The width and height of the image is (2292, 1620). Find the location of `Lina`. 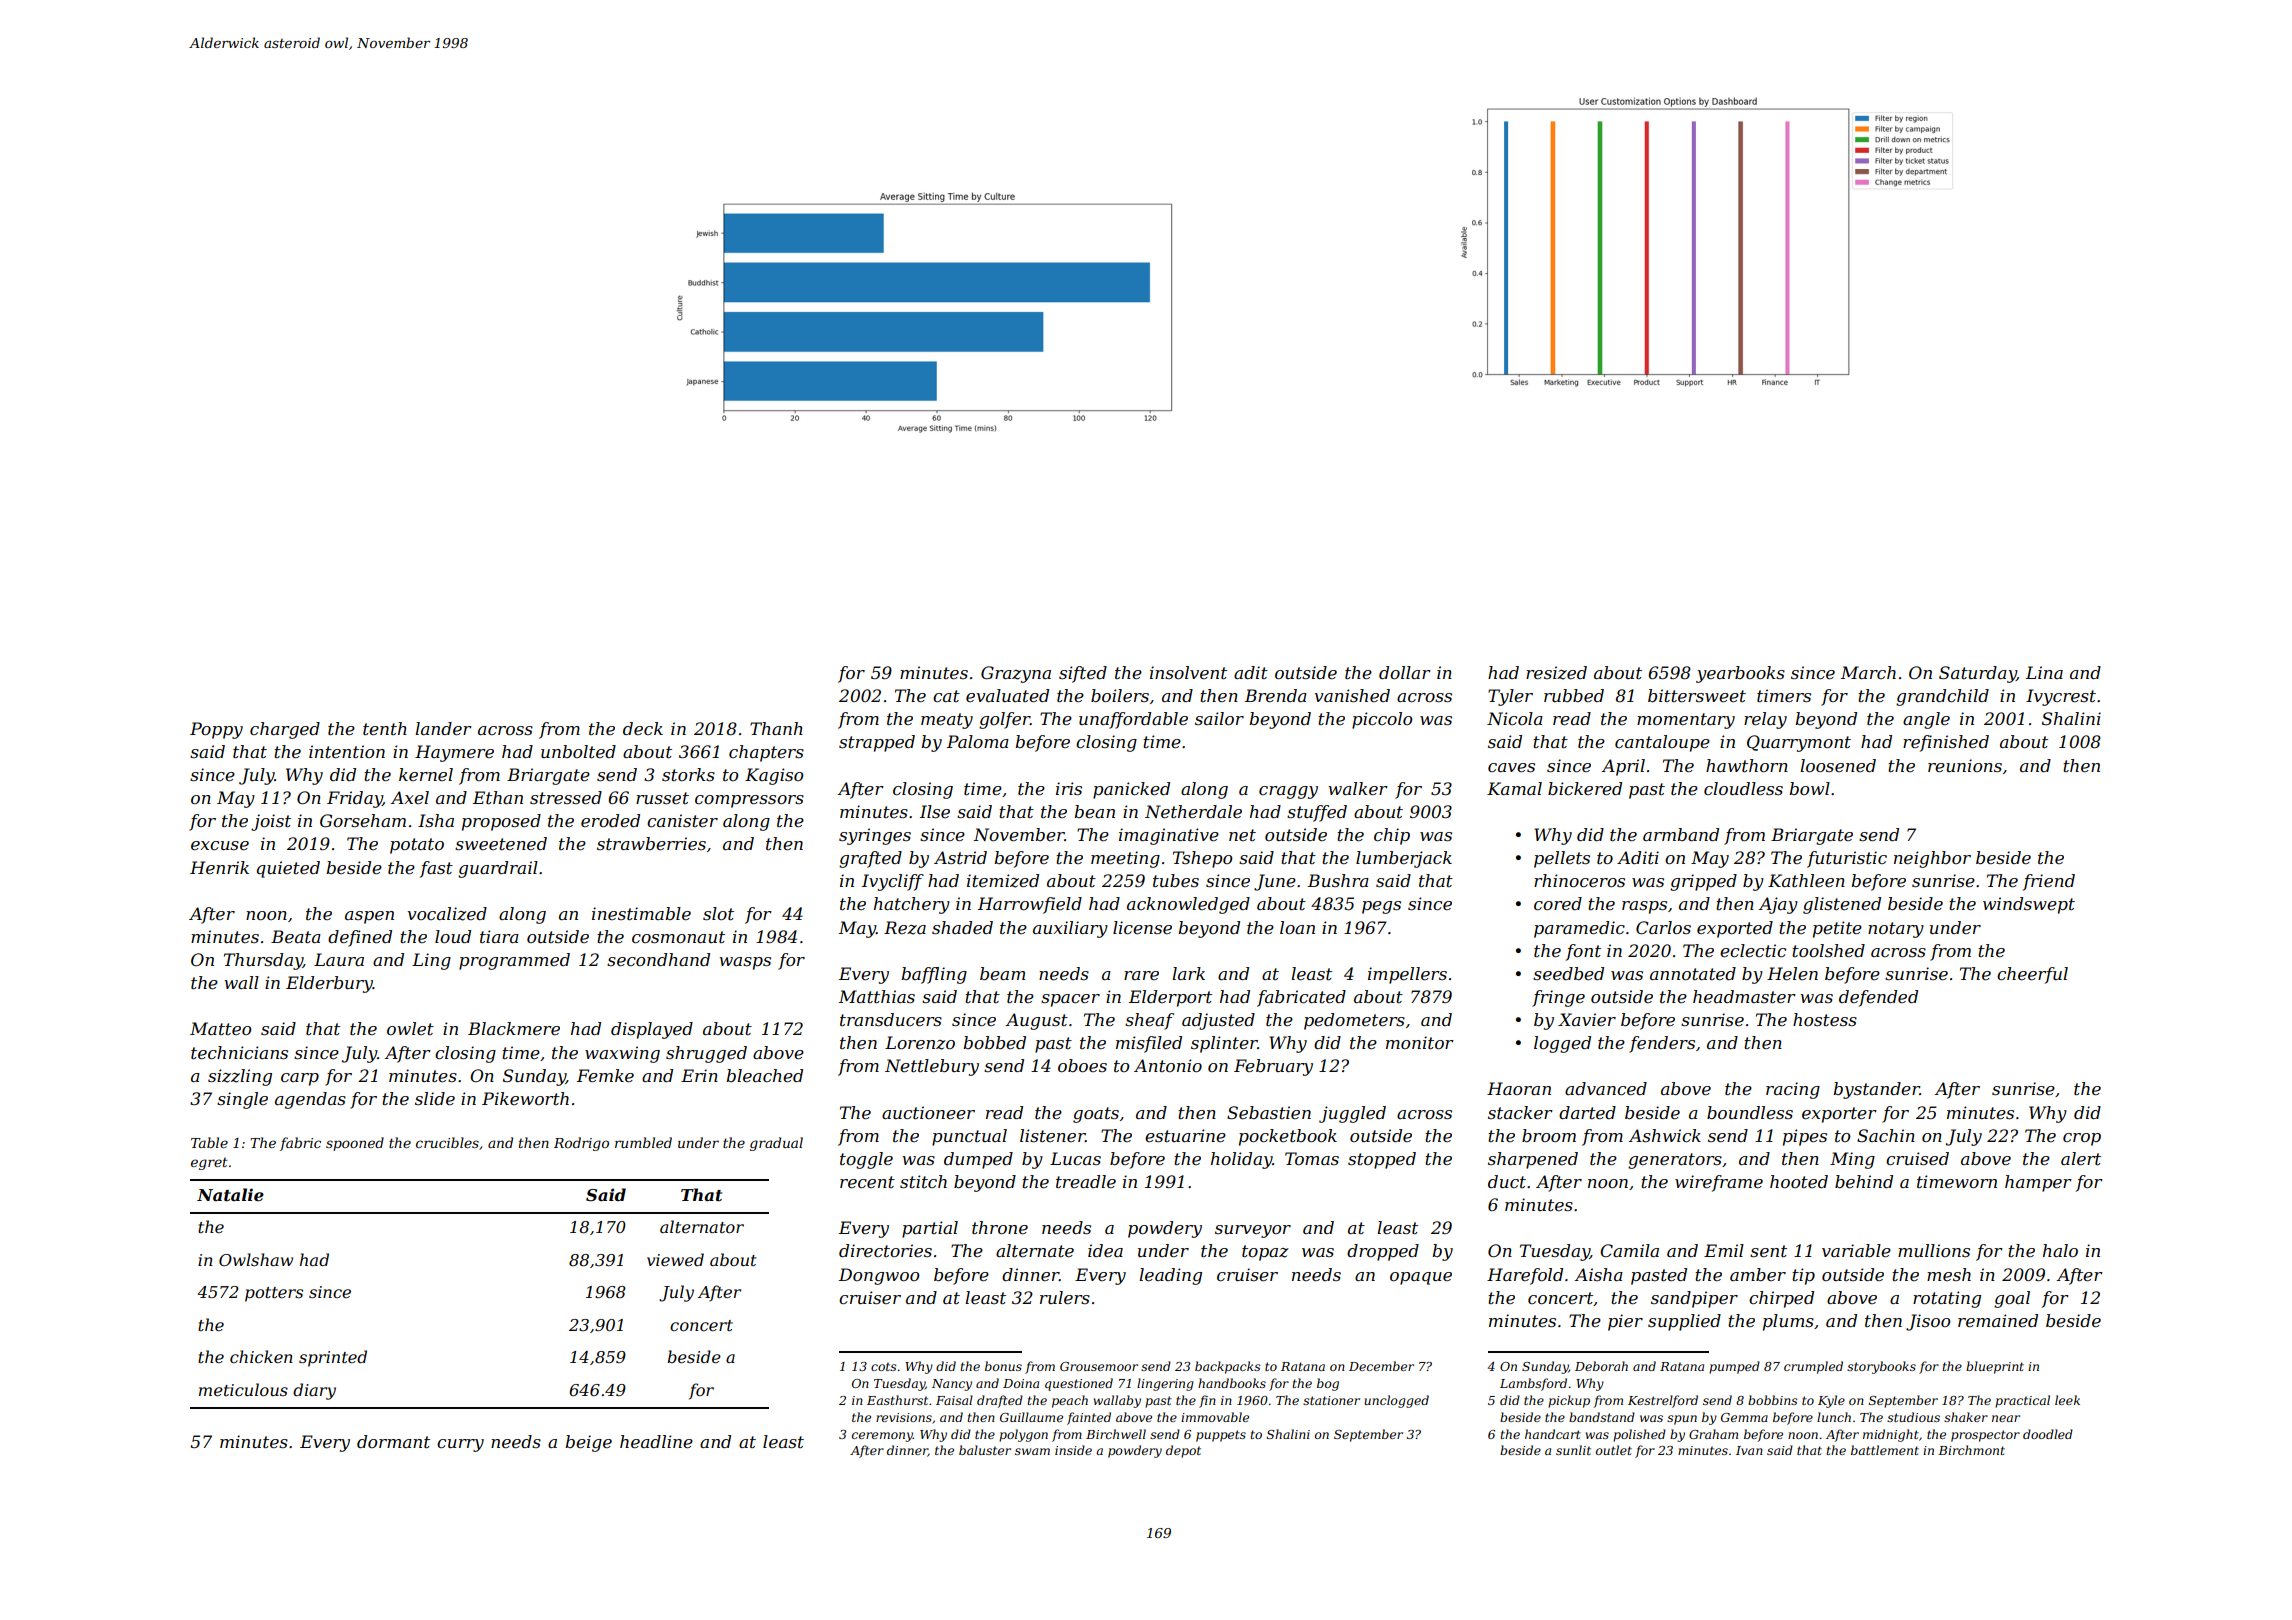

Lina is located at coordinates (2044, 672).
